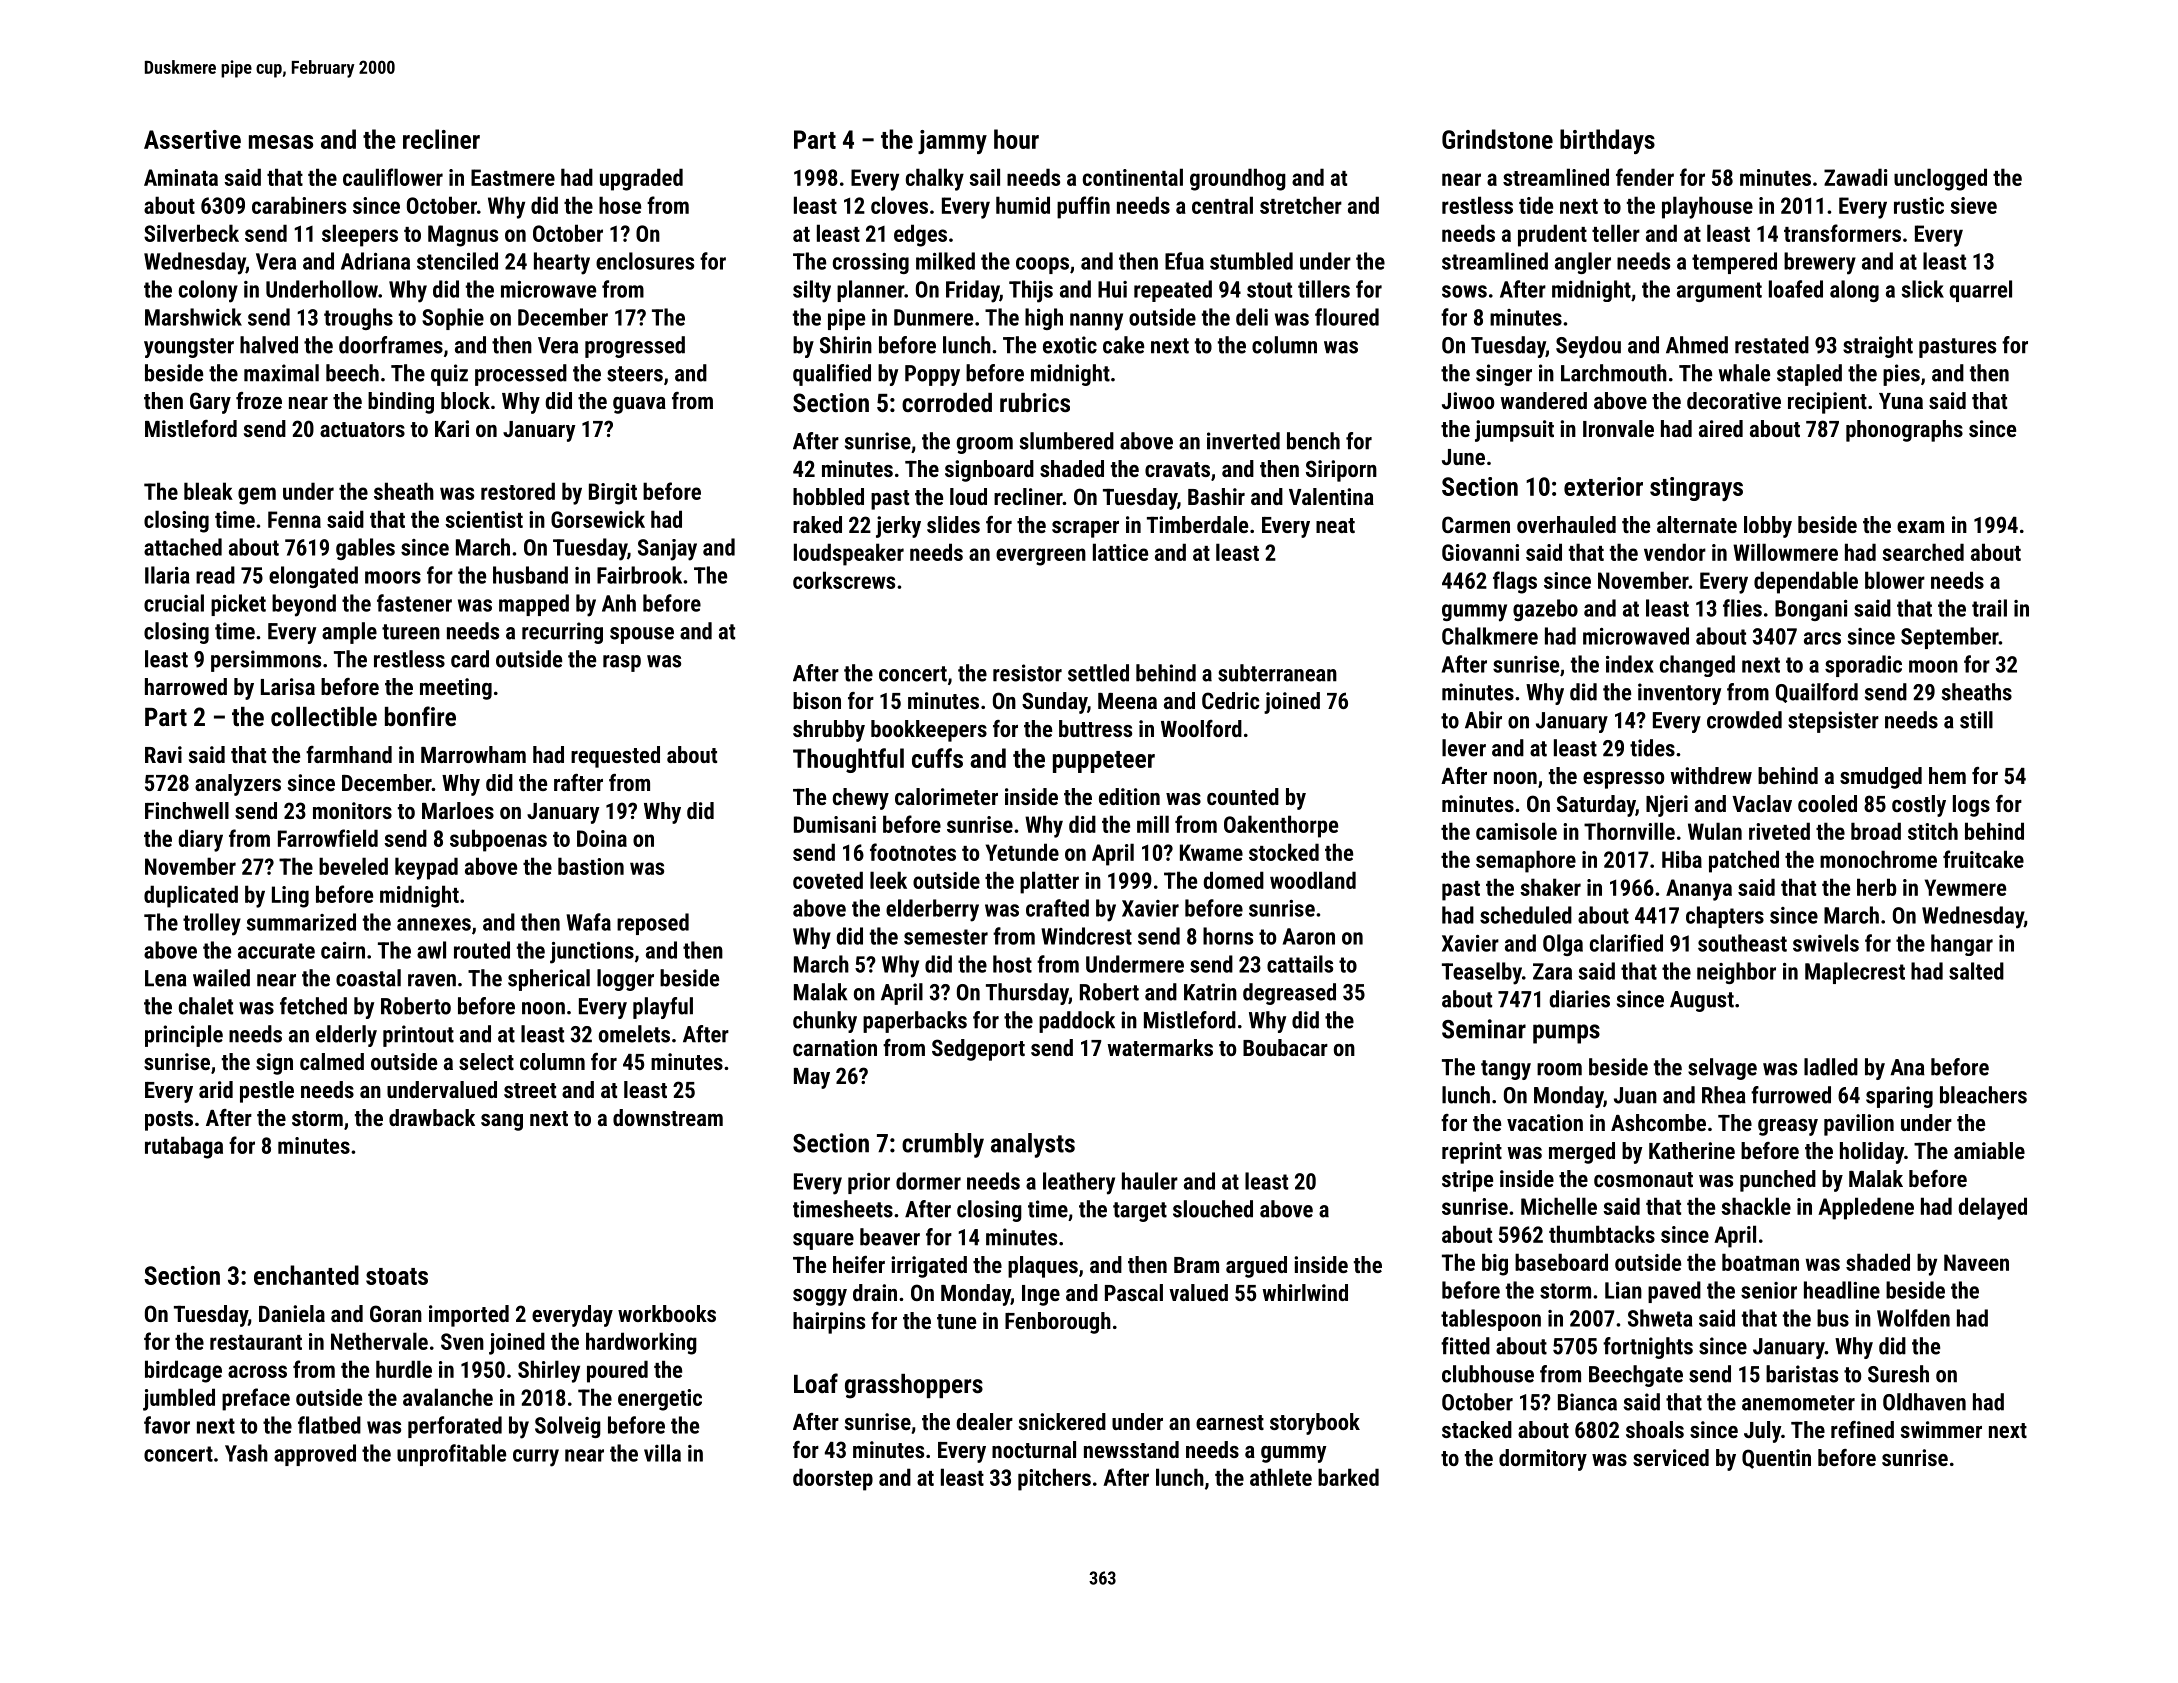 The image size is (2178, 1683). Describe the element at coordinates (1742, 608) in the image. I see `flies` at that location.
